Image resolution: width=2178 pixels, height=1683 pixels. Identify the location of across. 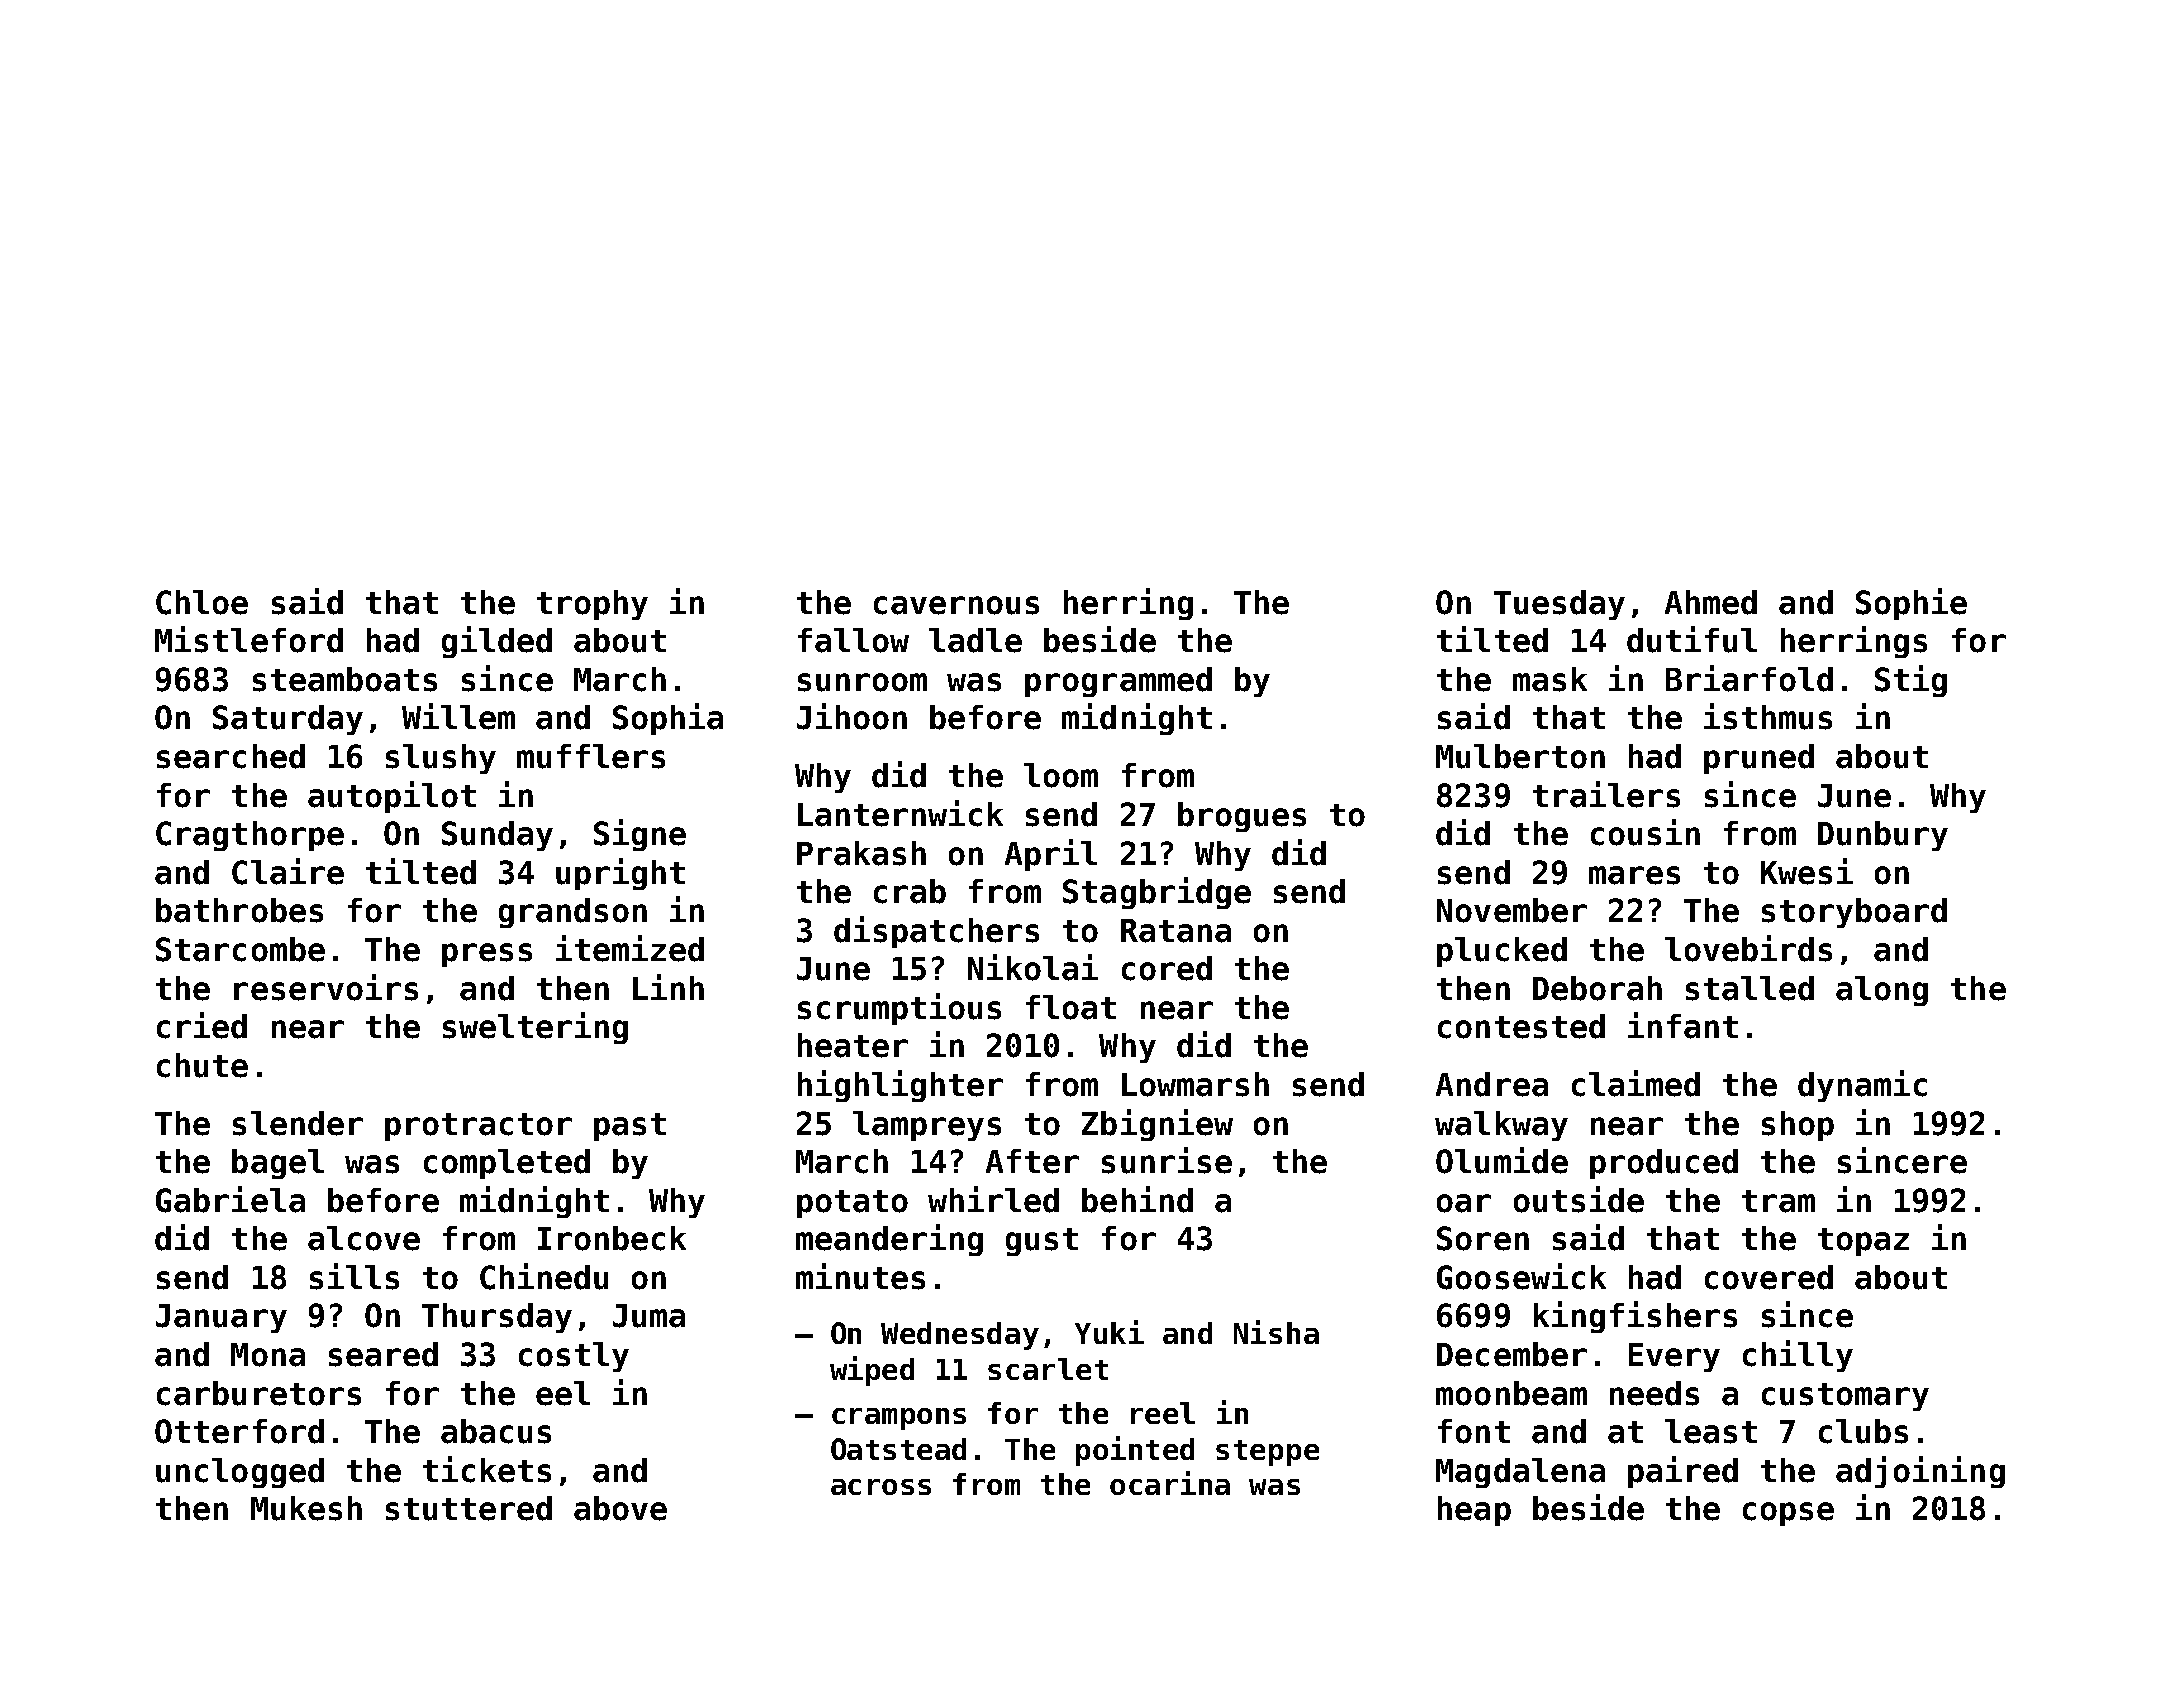
(881, 1487).
